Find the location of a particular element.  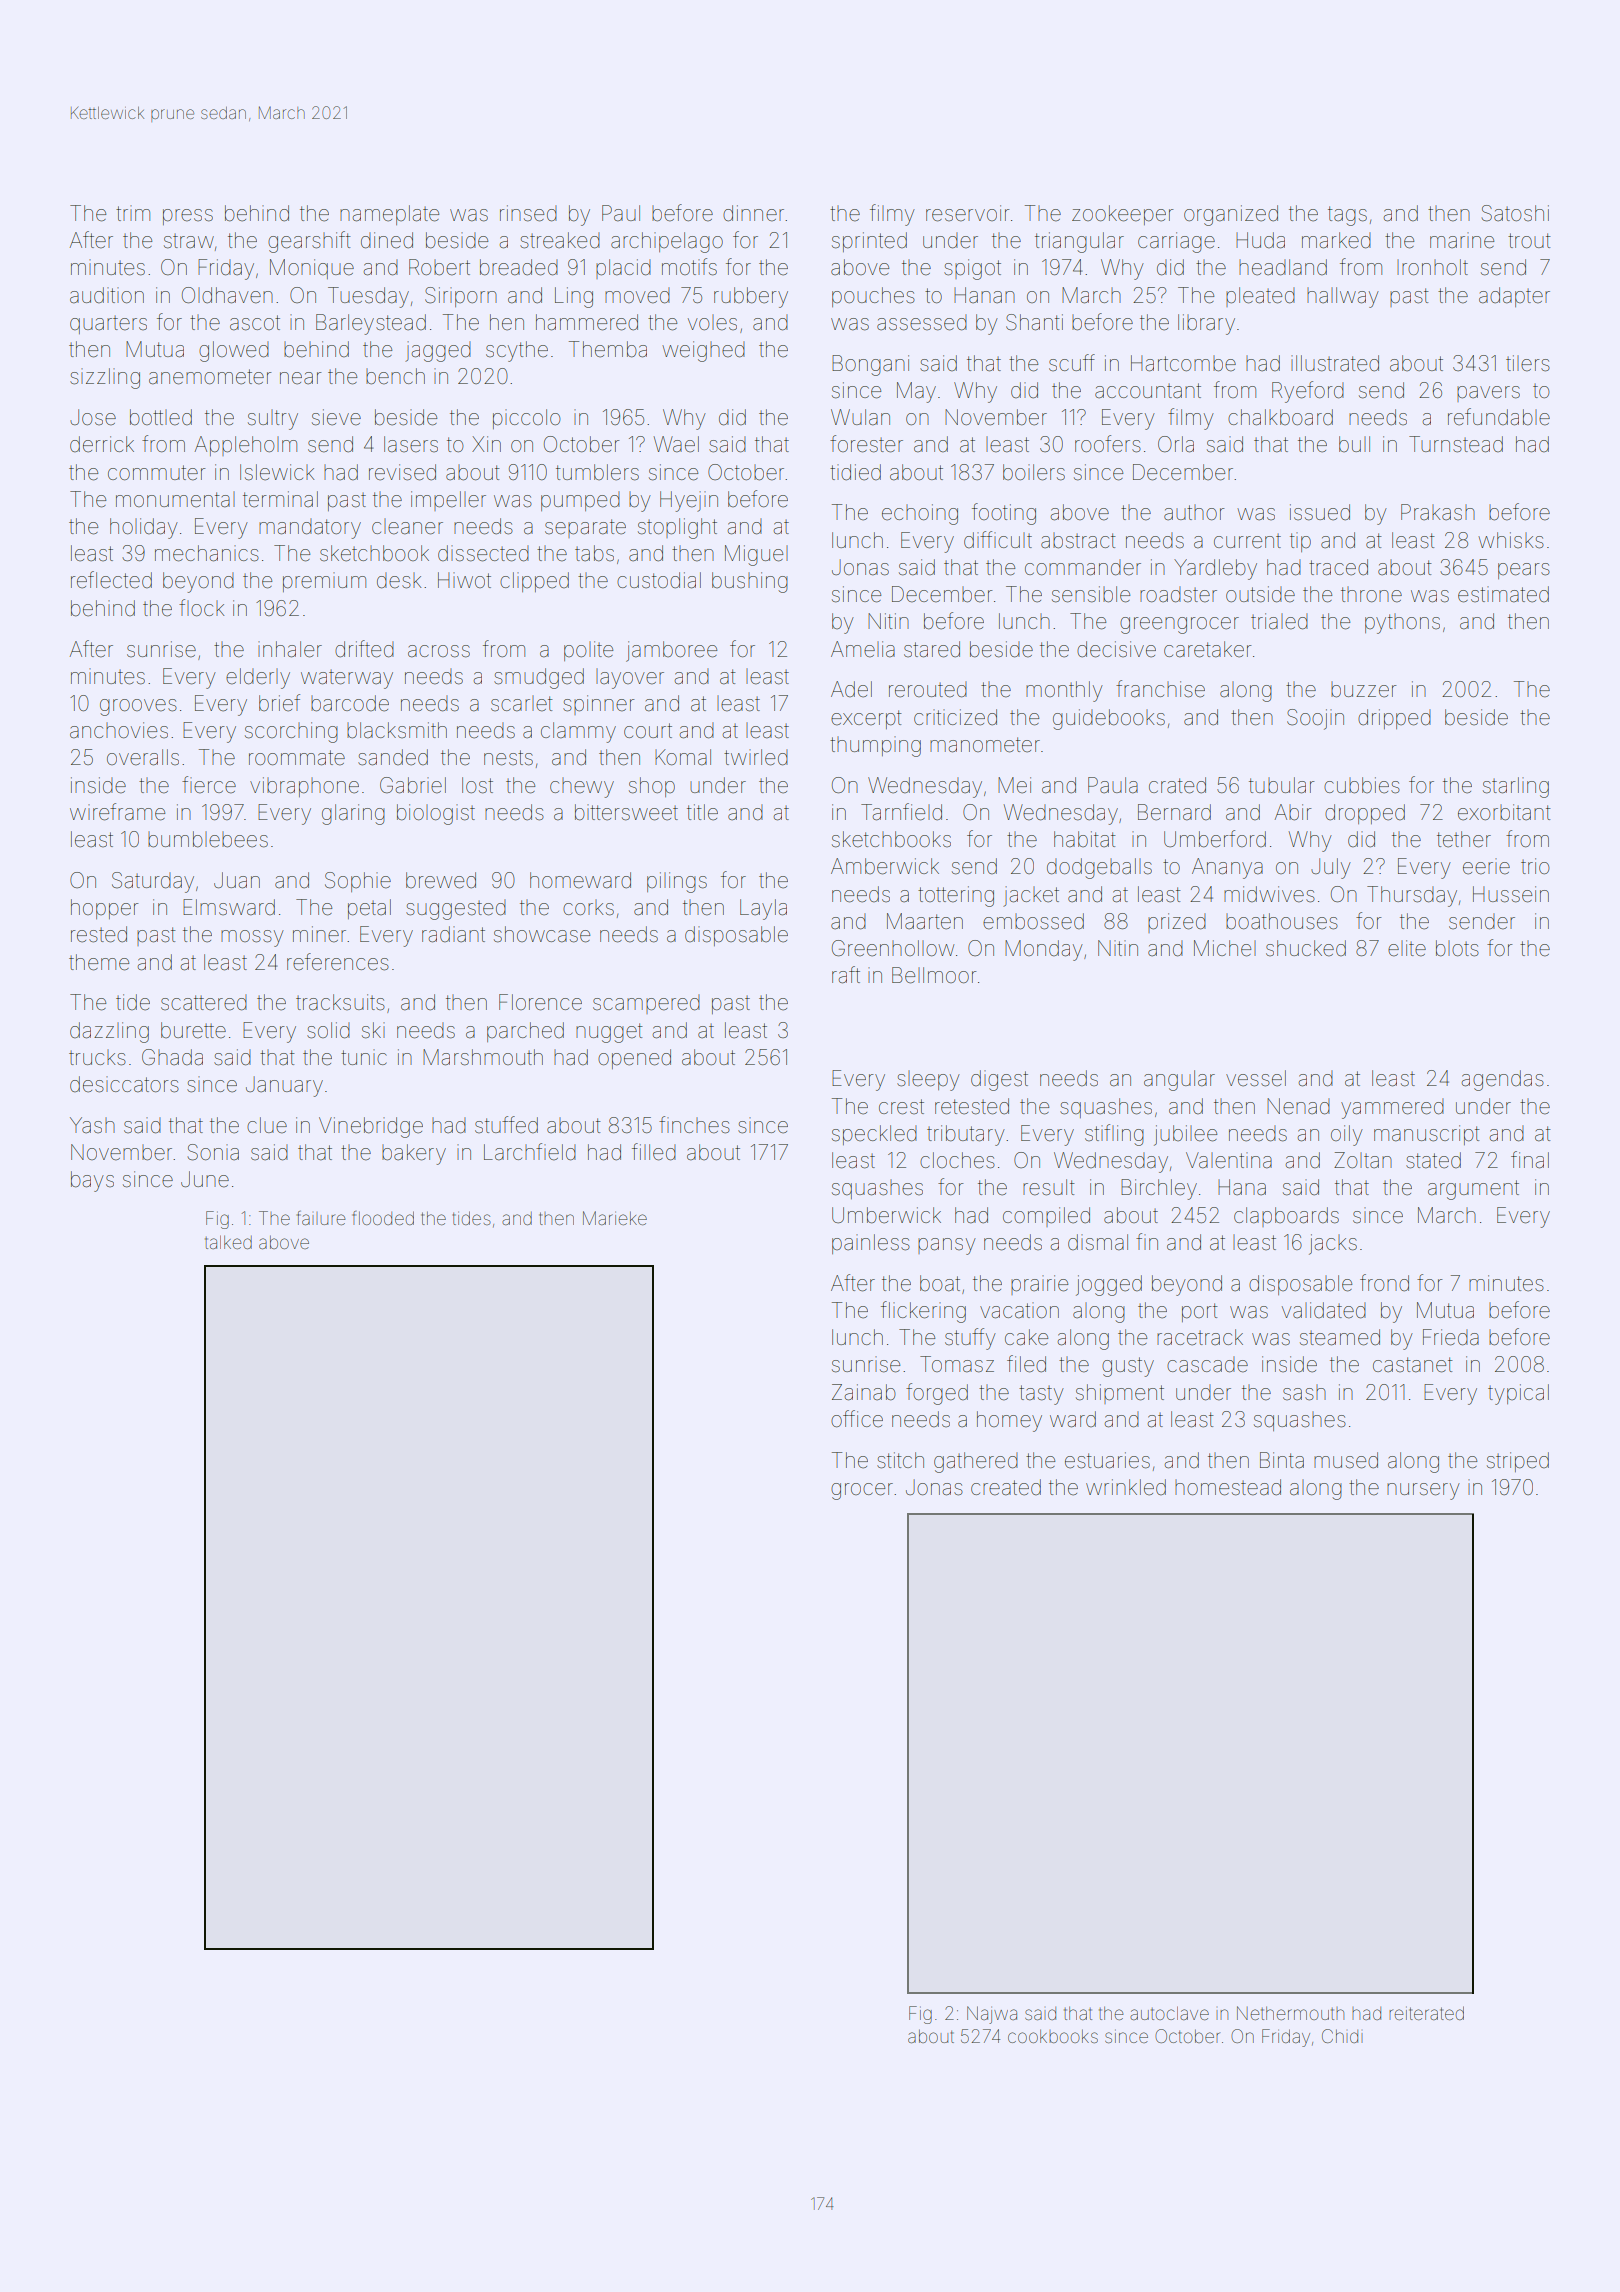

created is located at coordinates (1006, 1487).
